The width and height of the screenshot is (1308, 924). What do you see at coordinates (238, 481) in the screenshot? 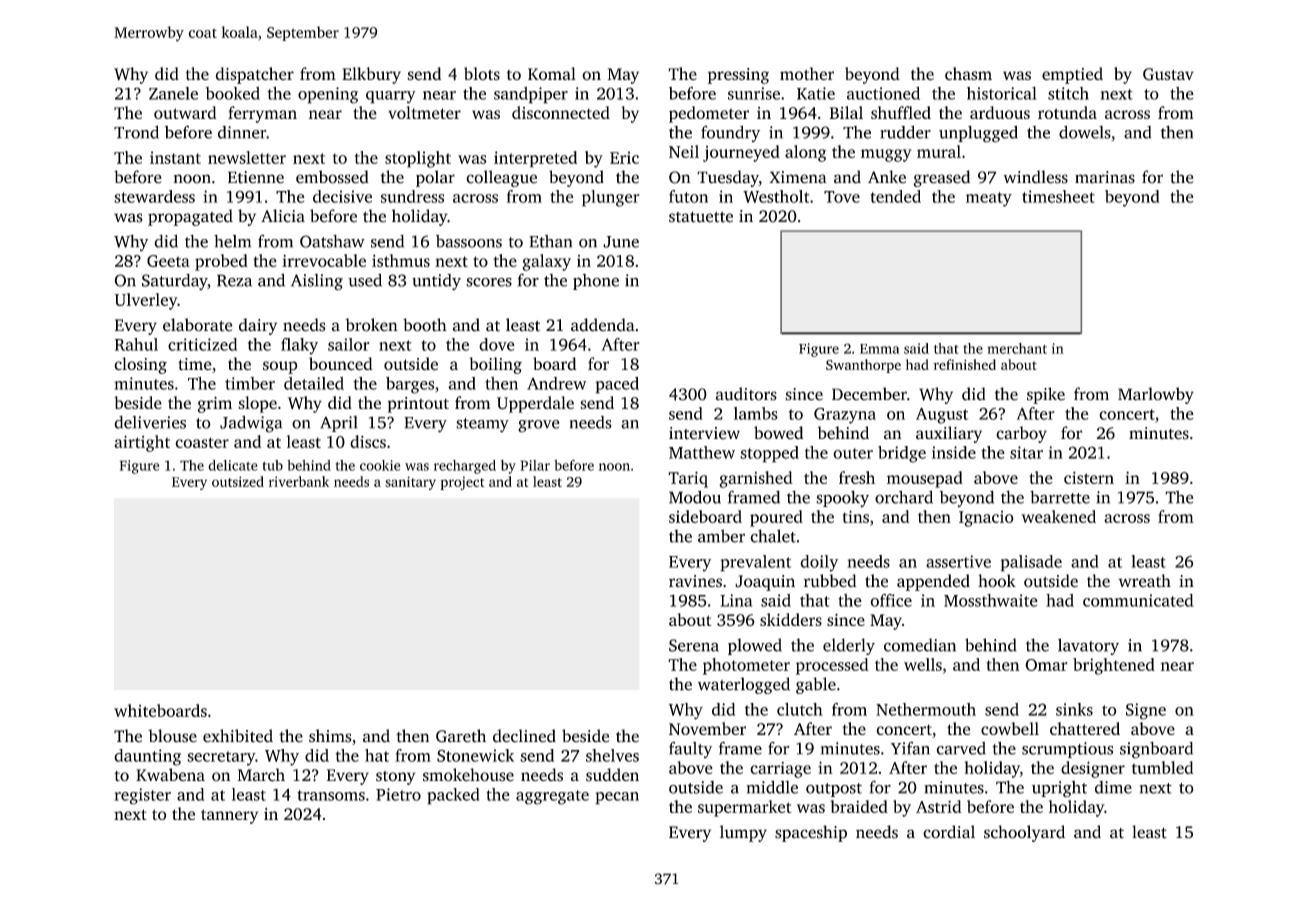
I see `outsized` at bounding box center [238, 481].
